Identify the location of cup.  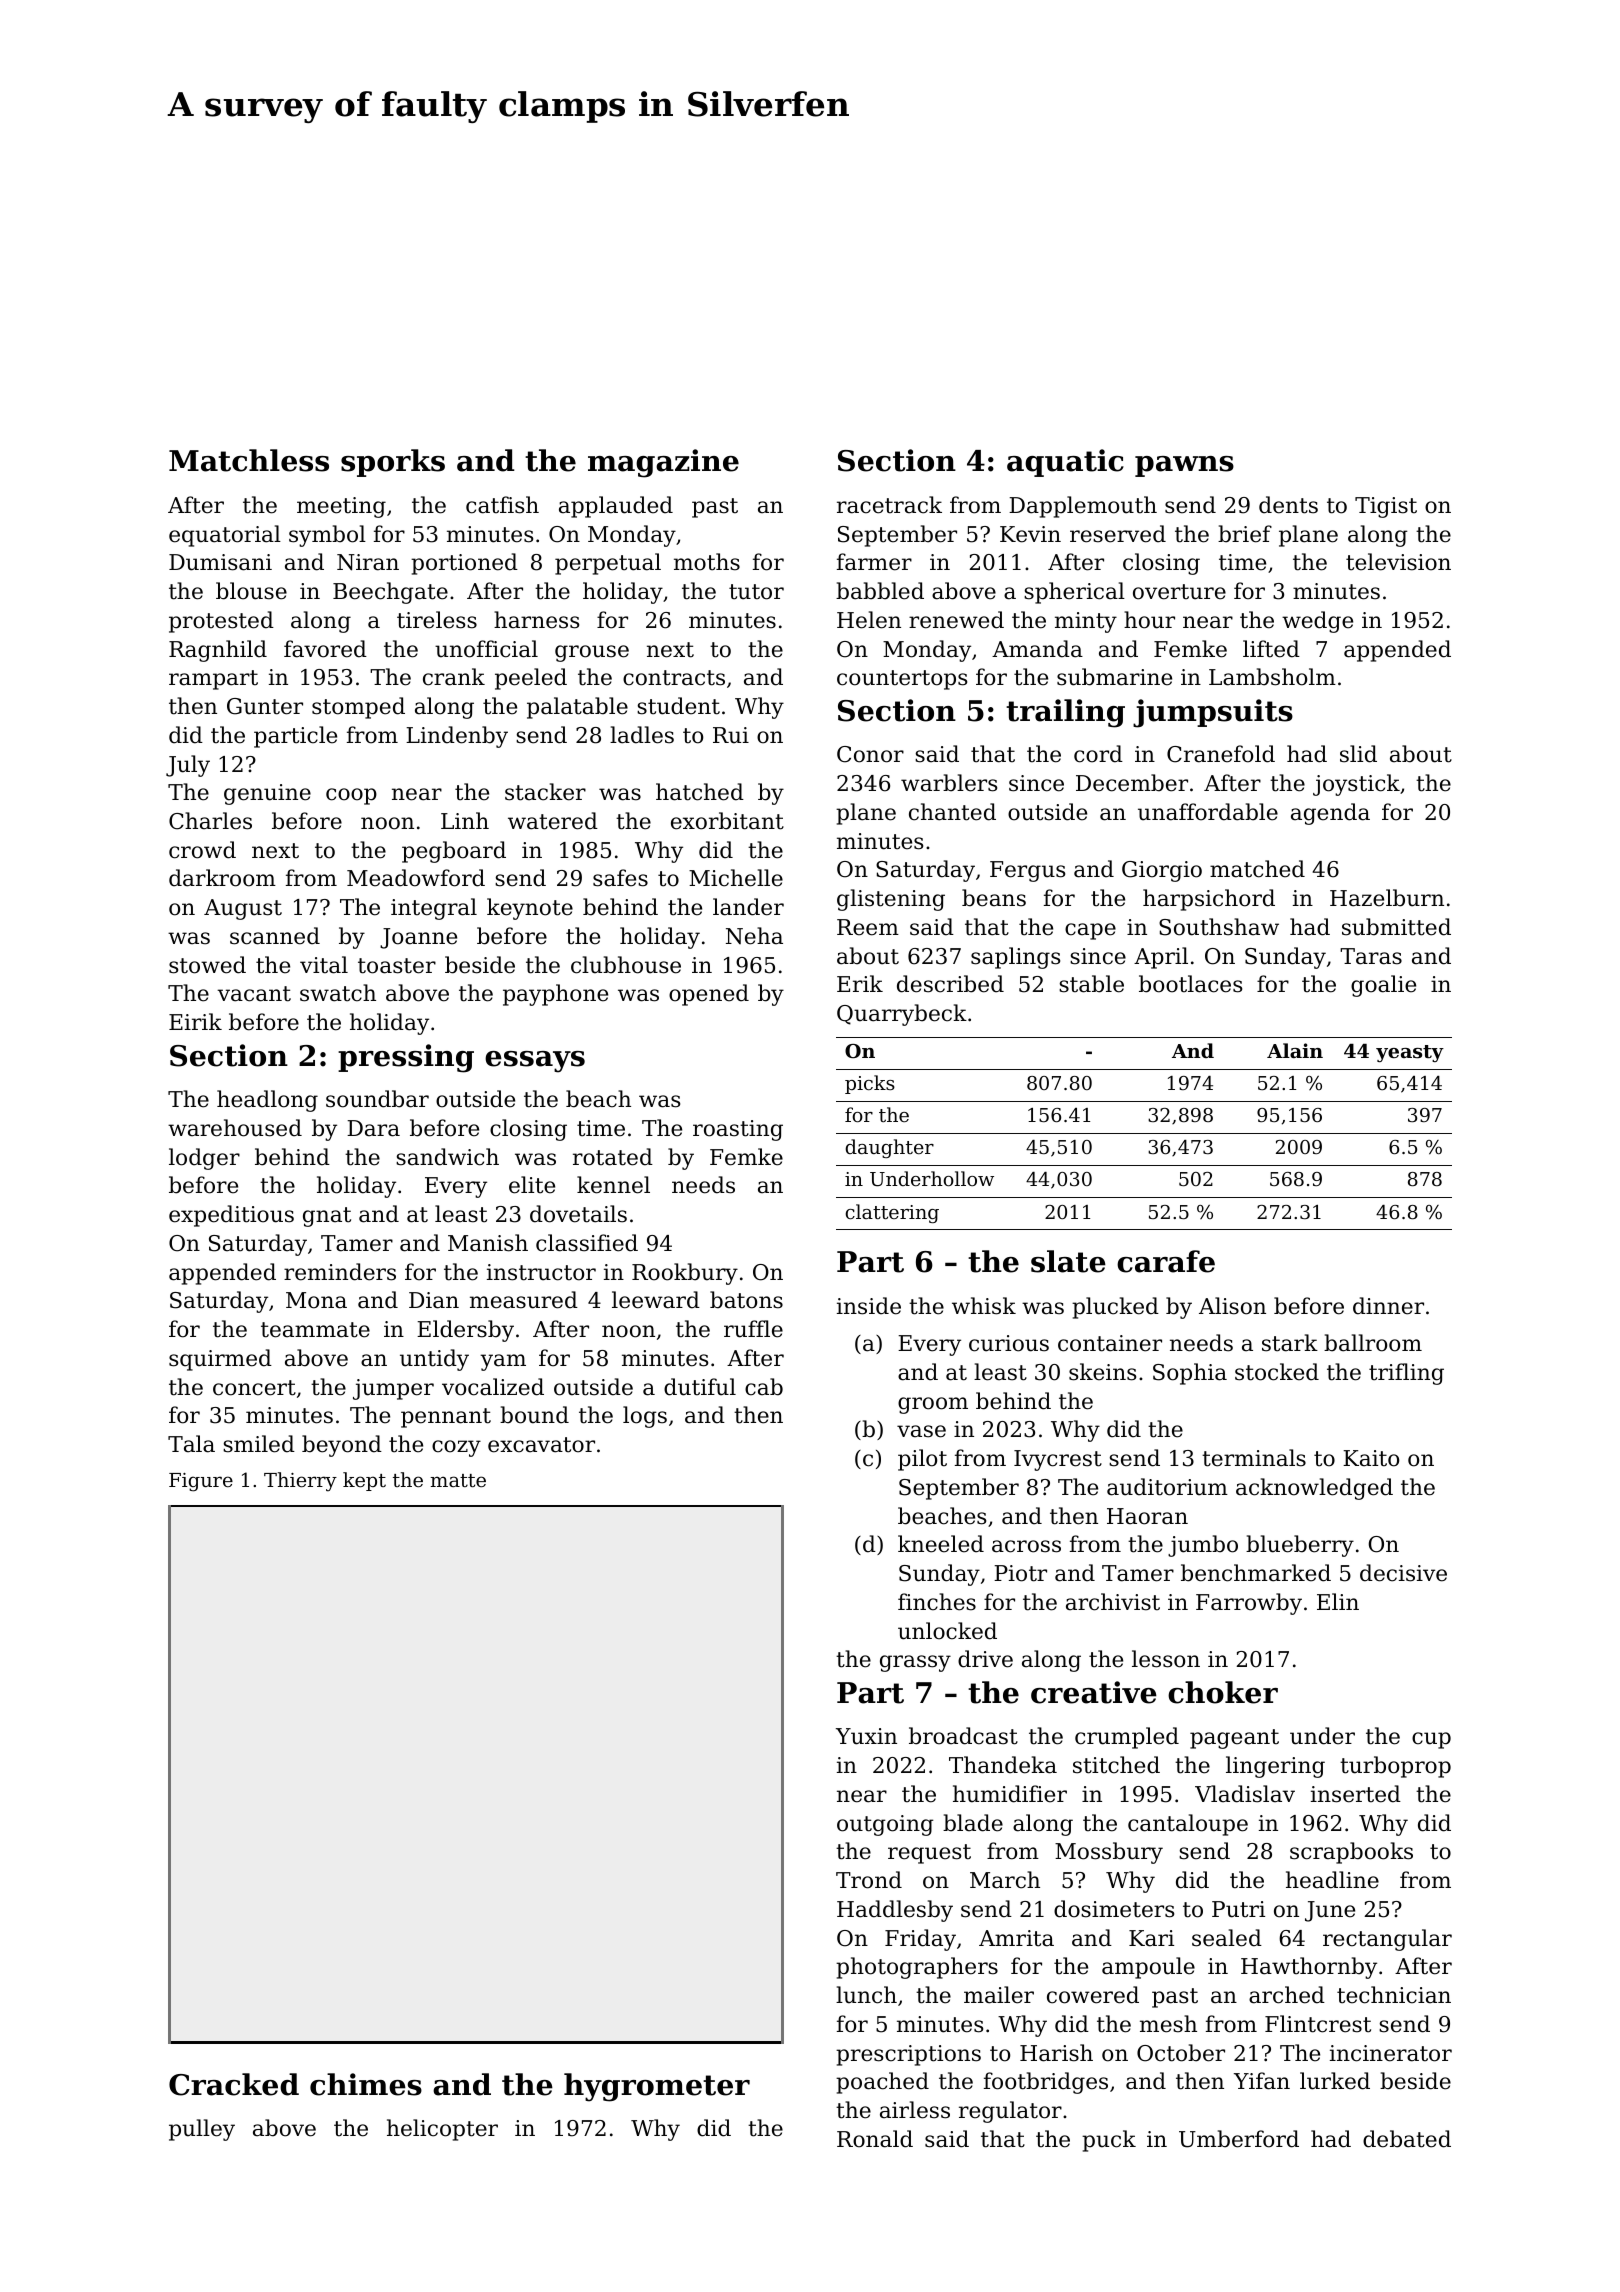
(1431, 1740).
